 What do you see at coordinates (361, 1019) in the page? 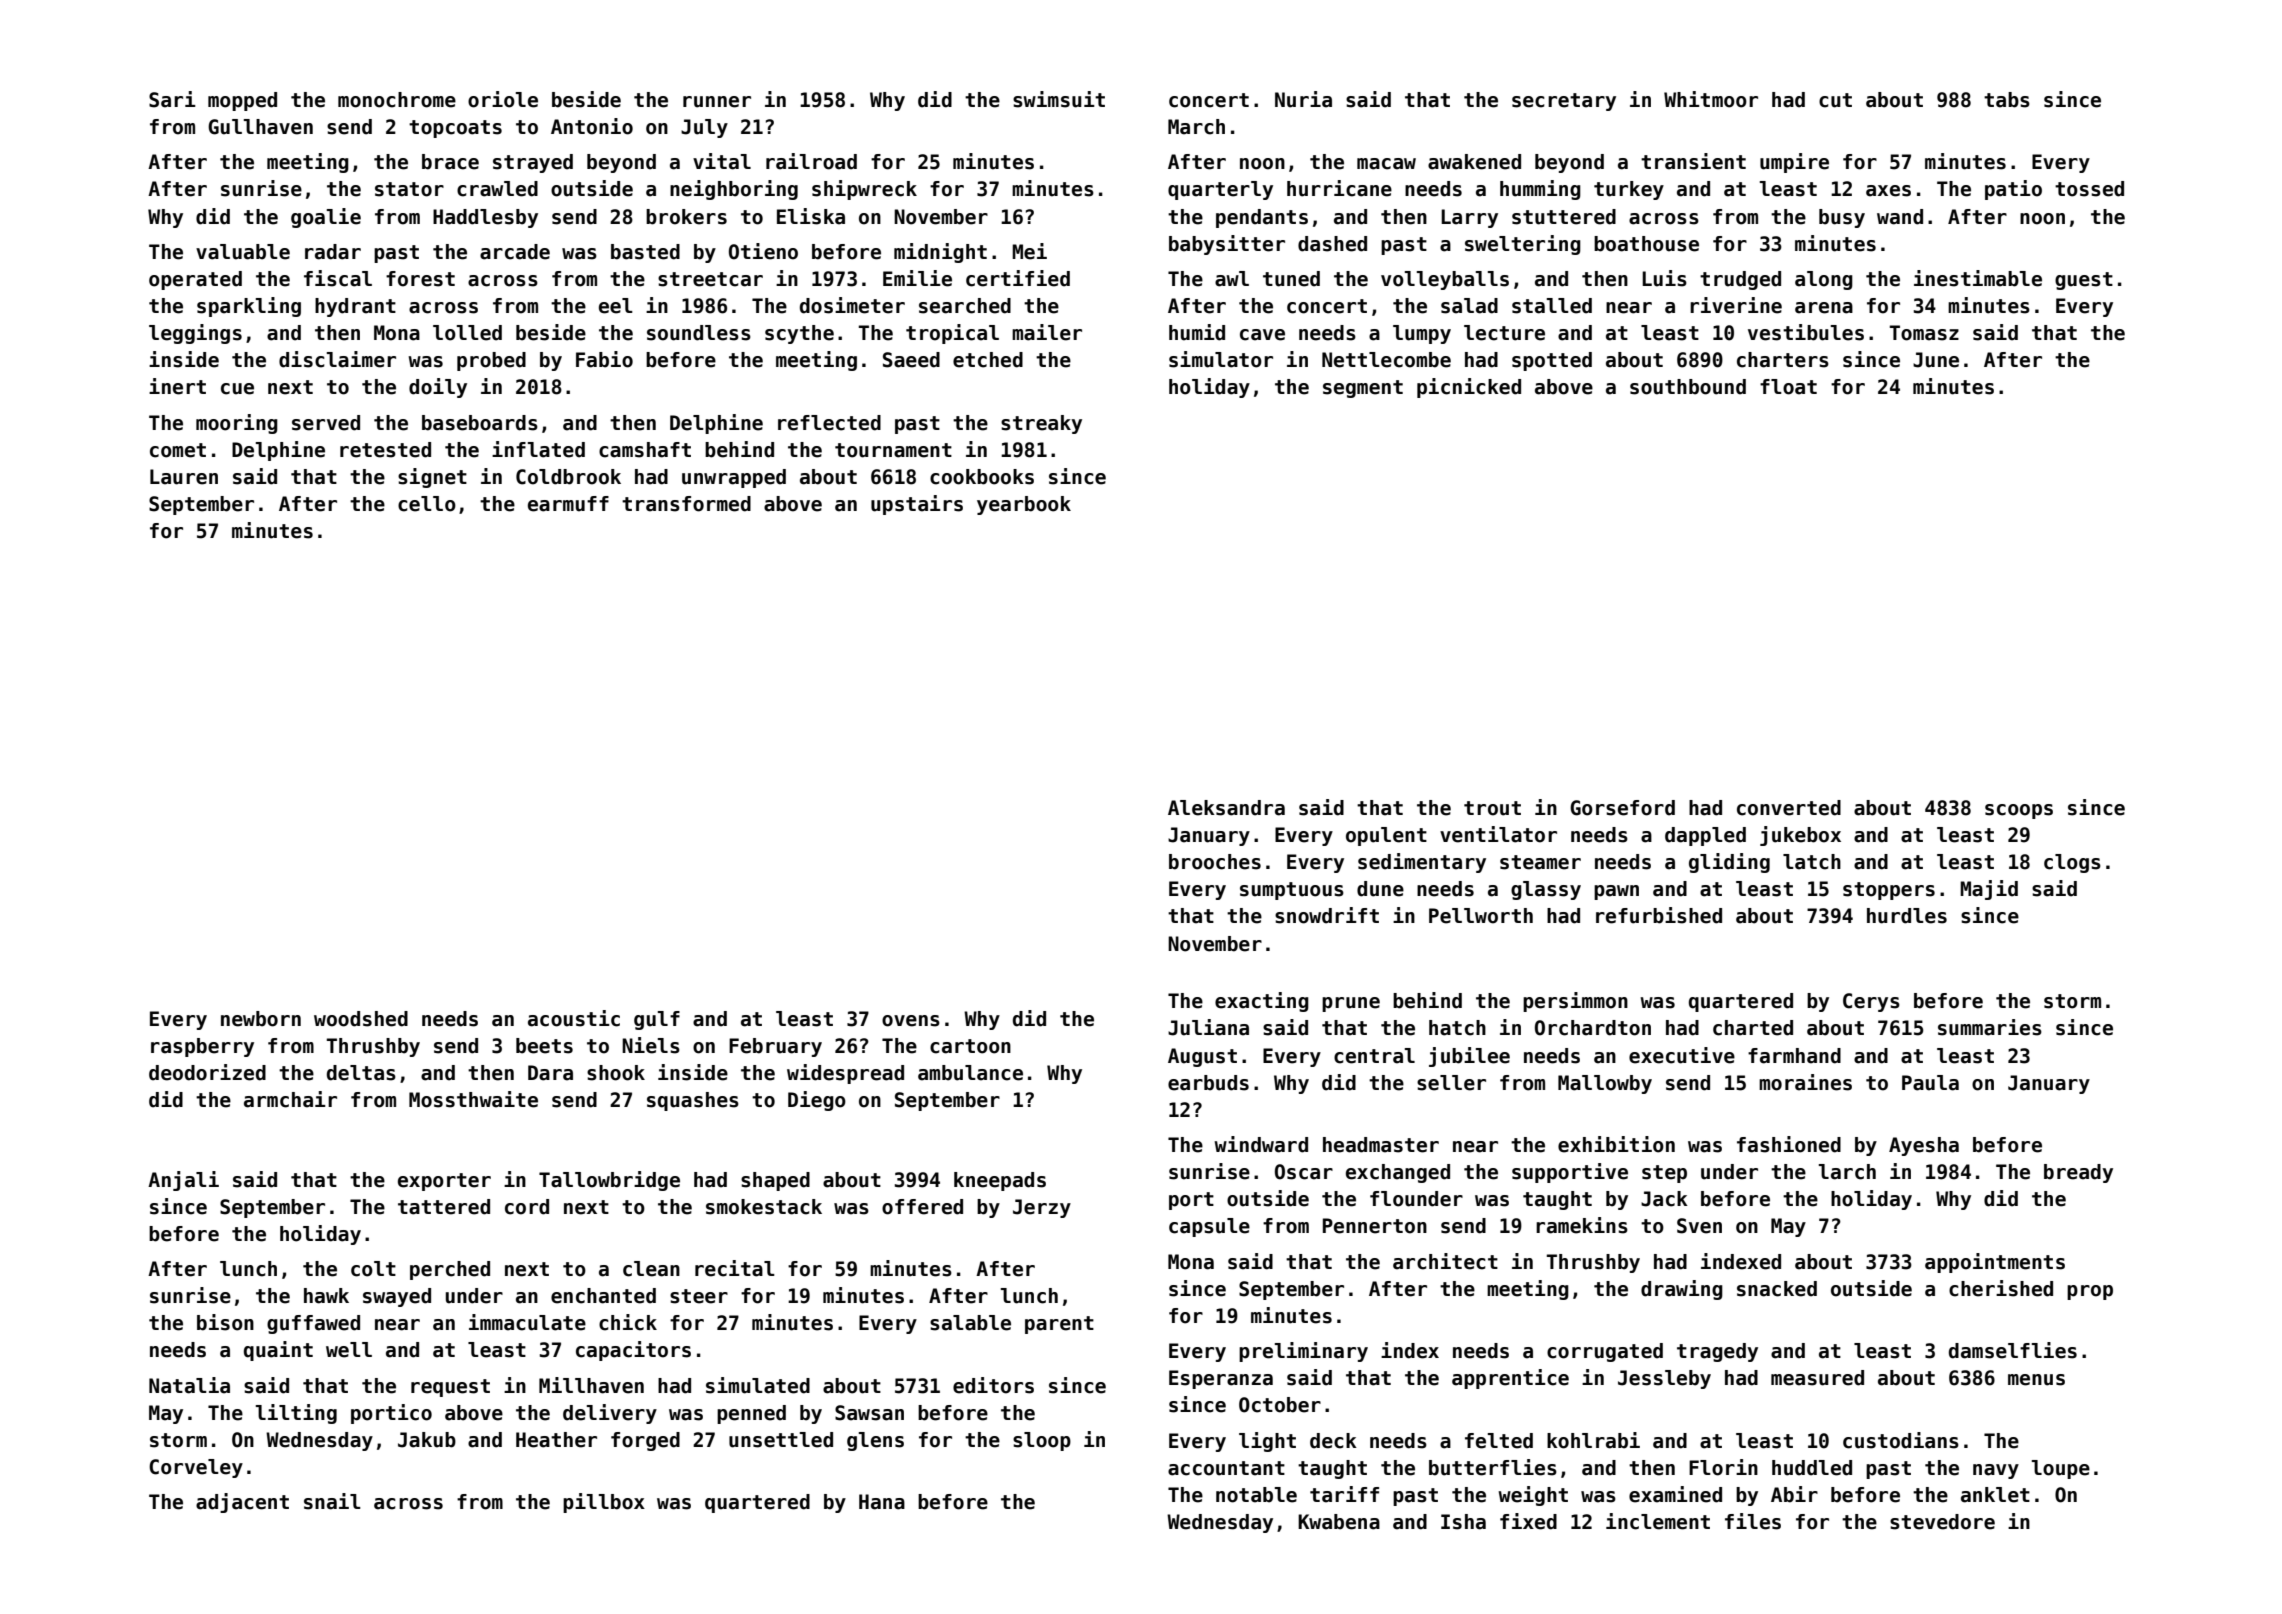
I see `woodshed` at bounding box center [361, 1019].
